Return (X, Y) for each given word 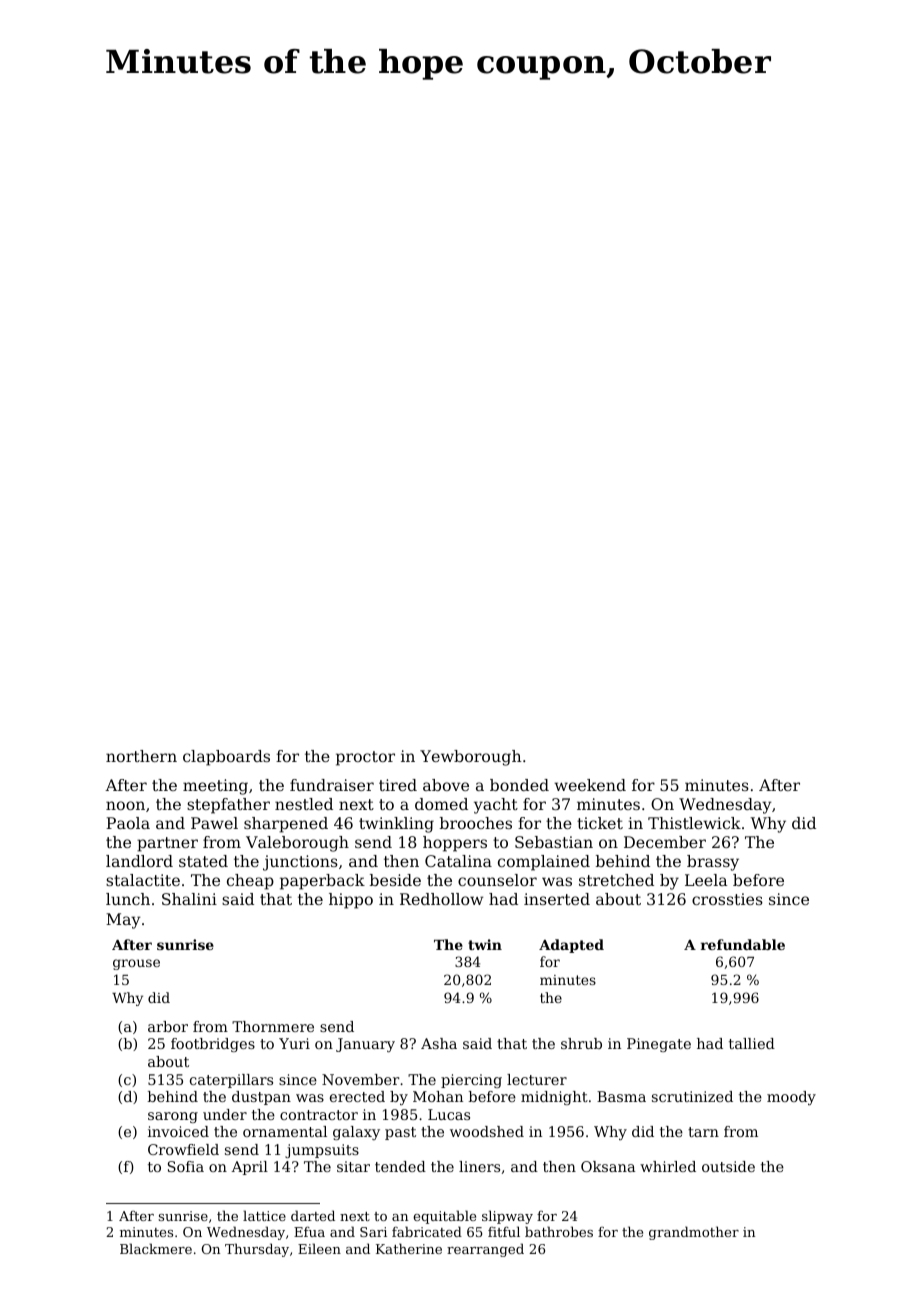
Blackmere (156, 1248)
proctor (365, 758)
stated (203, 861)
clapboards (226, 758)
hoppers (455, 844)
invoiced (178, 1131)
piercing (471, 1081)
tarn (703, 1132)
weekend (590, 785)
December (665, 842)
